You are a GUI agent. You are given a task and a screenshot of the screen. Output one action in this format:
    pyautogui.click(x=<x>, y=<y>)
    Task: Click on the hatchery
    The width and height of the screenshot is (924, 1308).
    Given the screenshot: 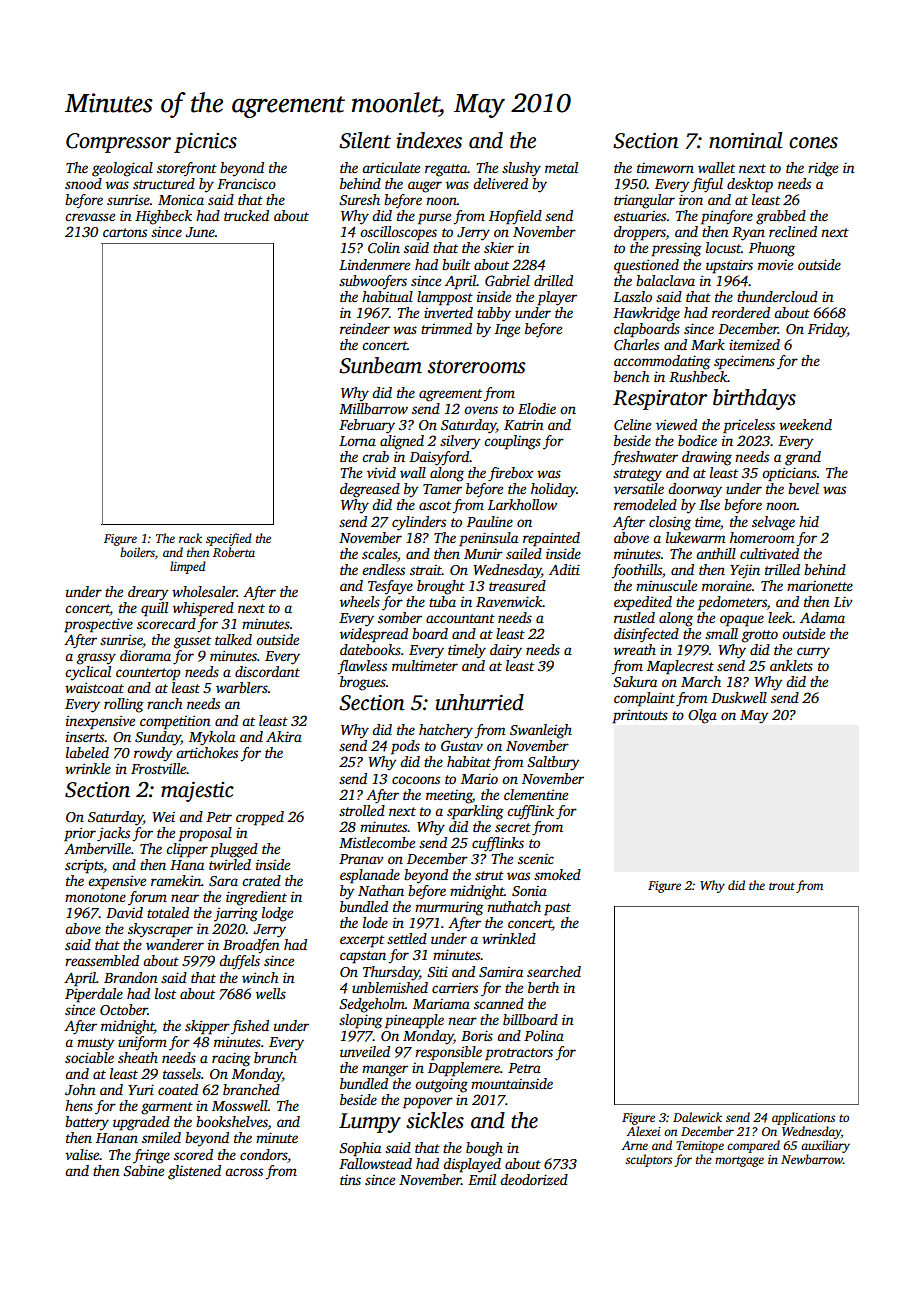 What is the action you would take?
    pyautogui.click(x=446, y=731)
